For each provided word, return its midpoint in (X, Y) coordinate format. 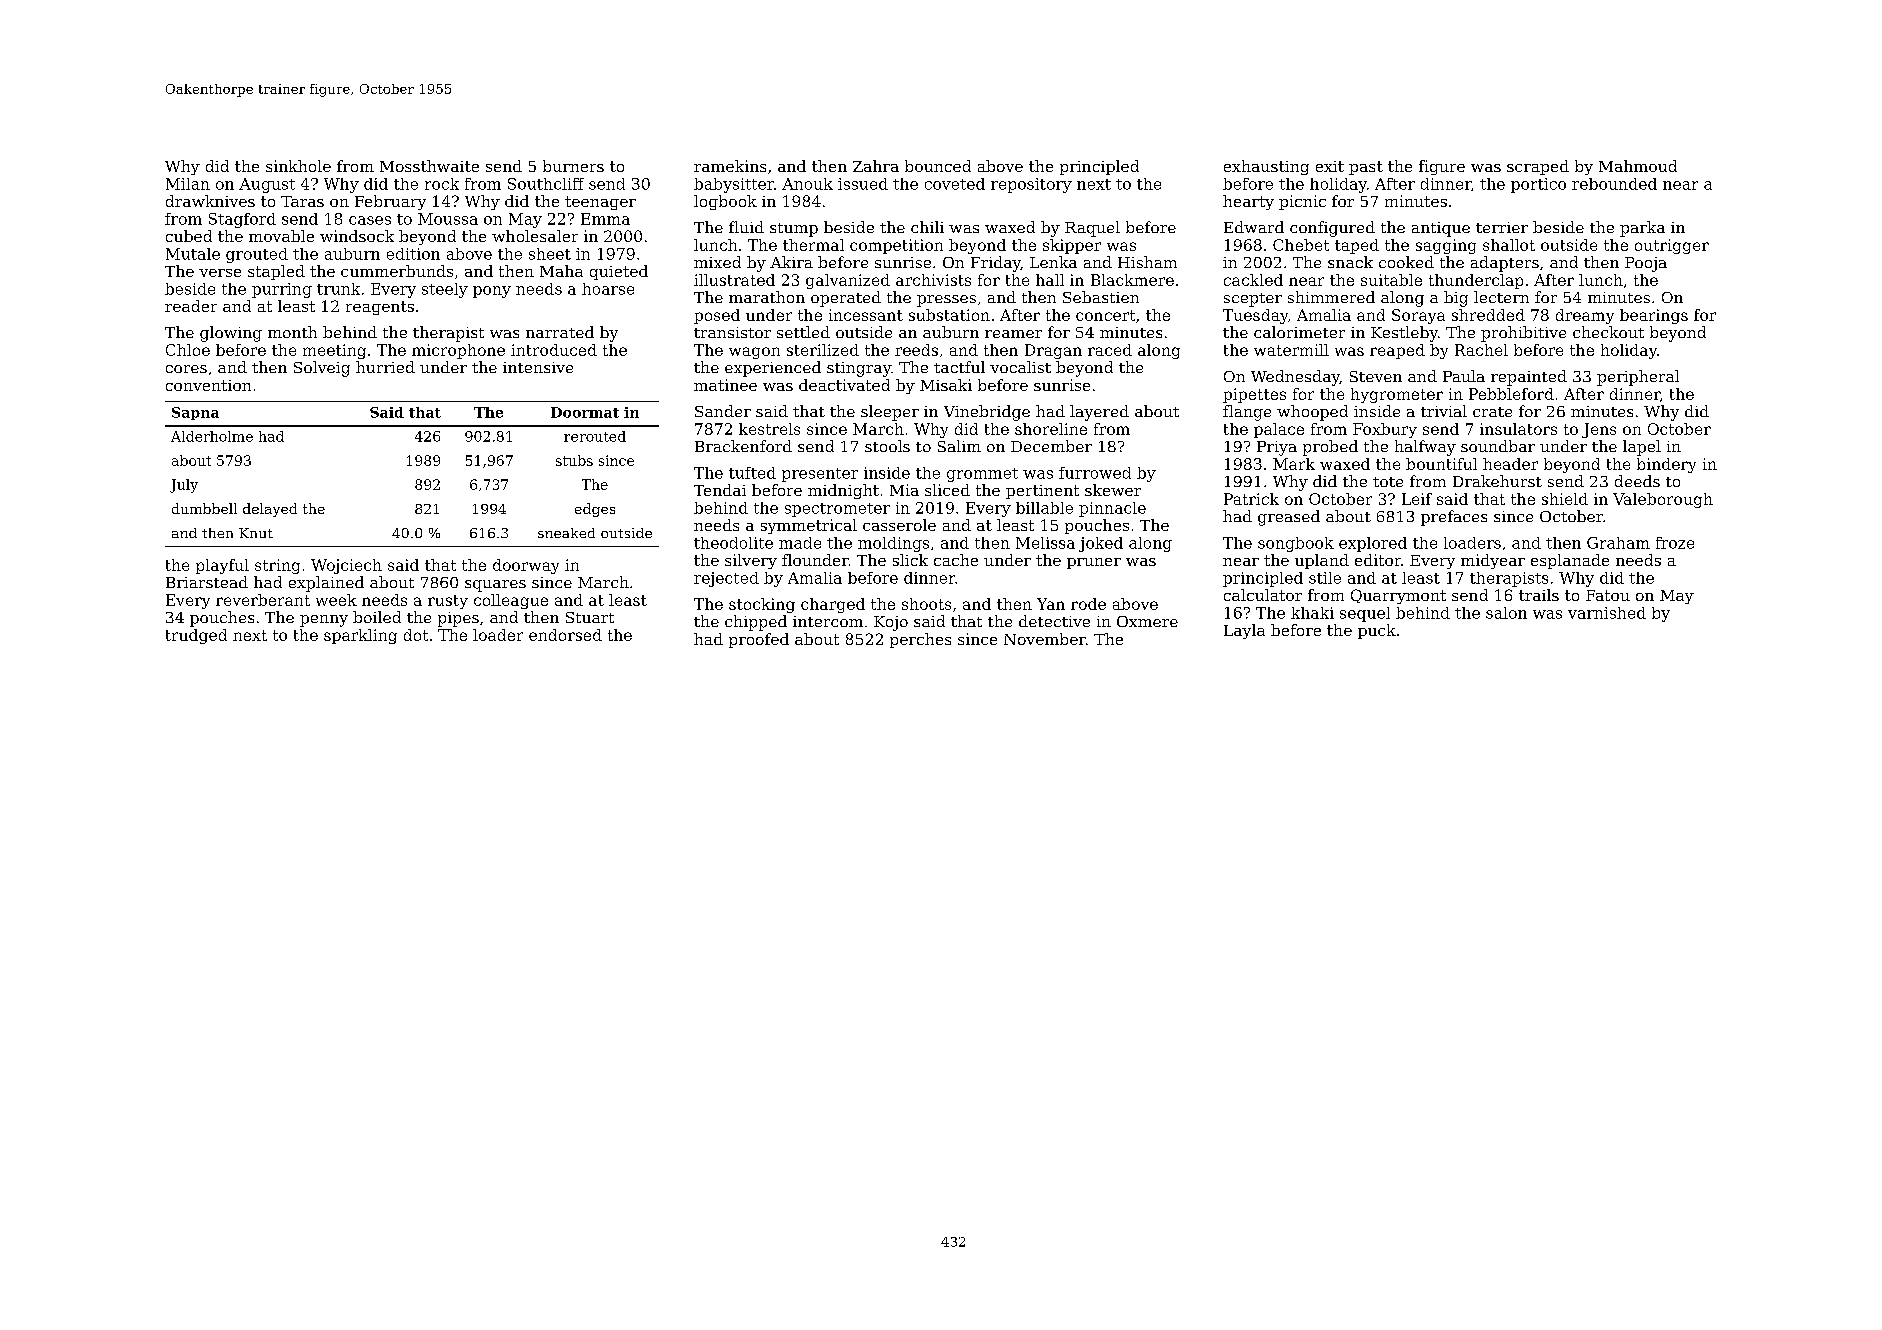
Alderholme (212, 436)
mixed (717, 262)
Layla (1244, 631)
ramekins (730, 166)
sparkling (360, 636)
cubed (189, 236)
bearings (1654, 316)
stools (887, 446)
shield (1565, 499)
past (1366, 168)
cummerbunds (397, 271)
